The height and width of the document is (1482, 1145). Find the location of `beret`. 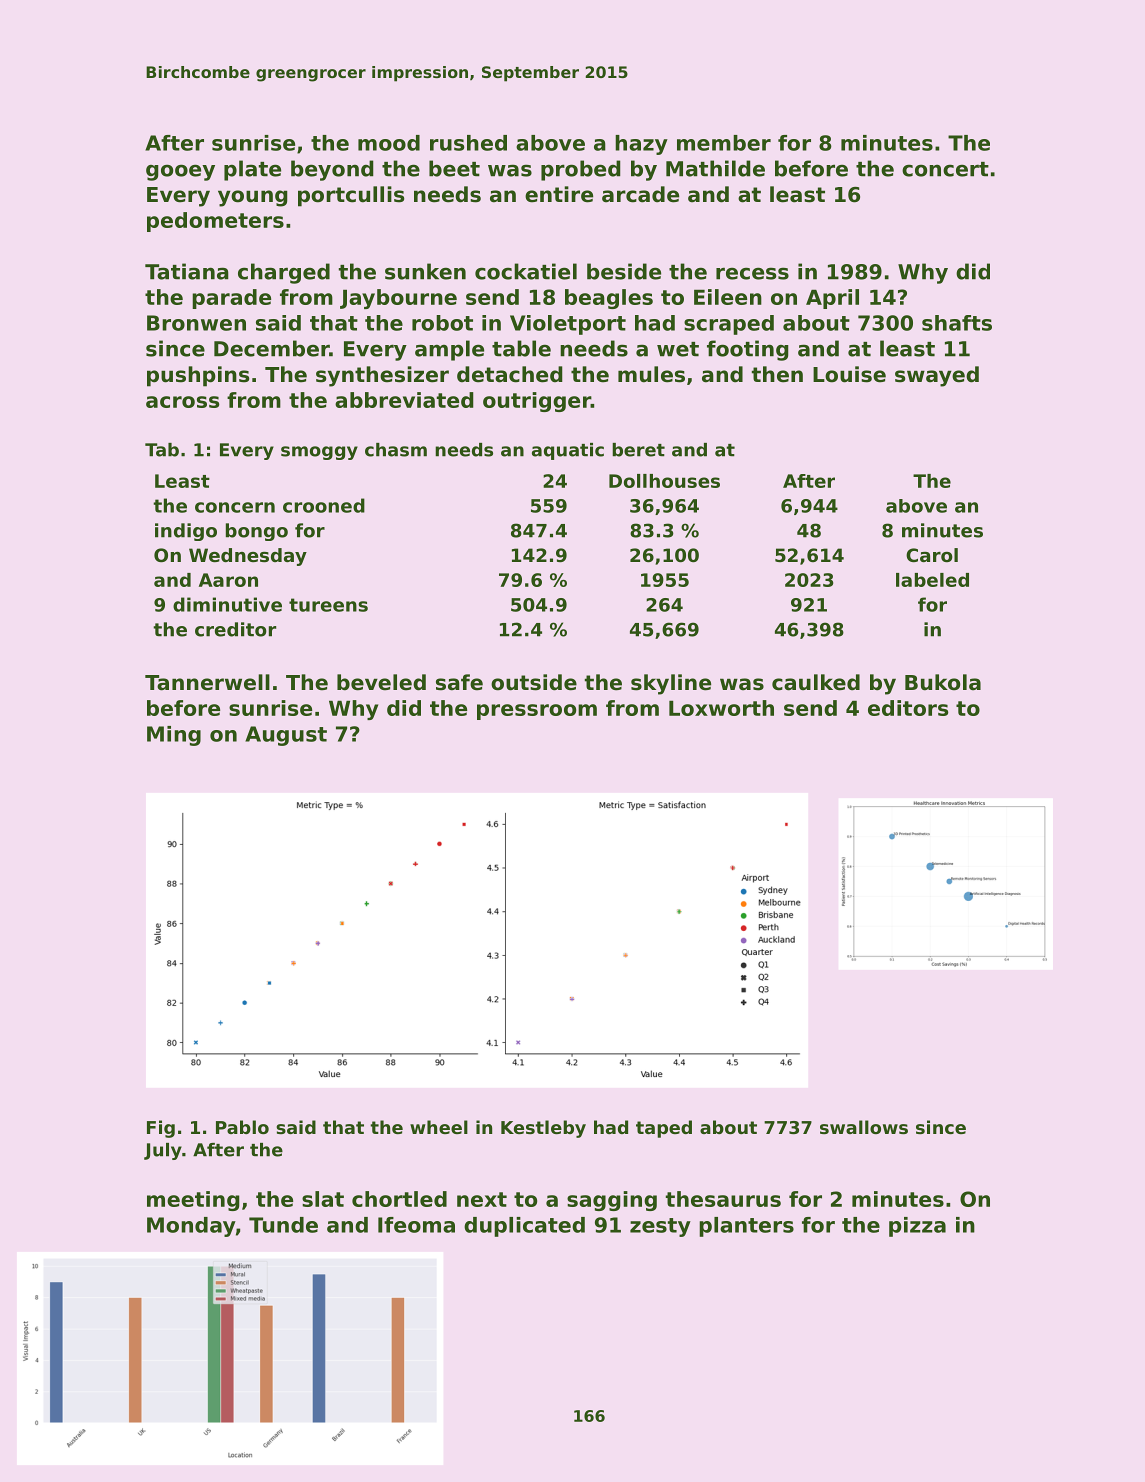

beret is located at coordinates (638, 450).
